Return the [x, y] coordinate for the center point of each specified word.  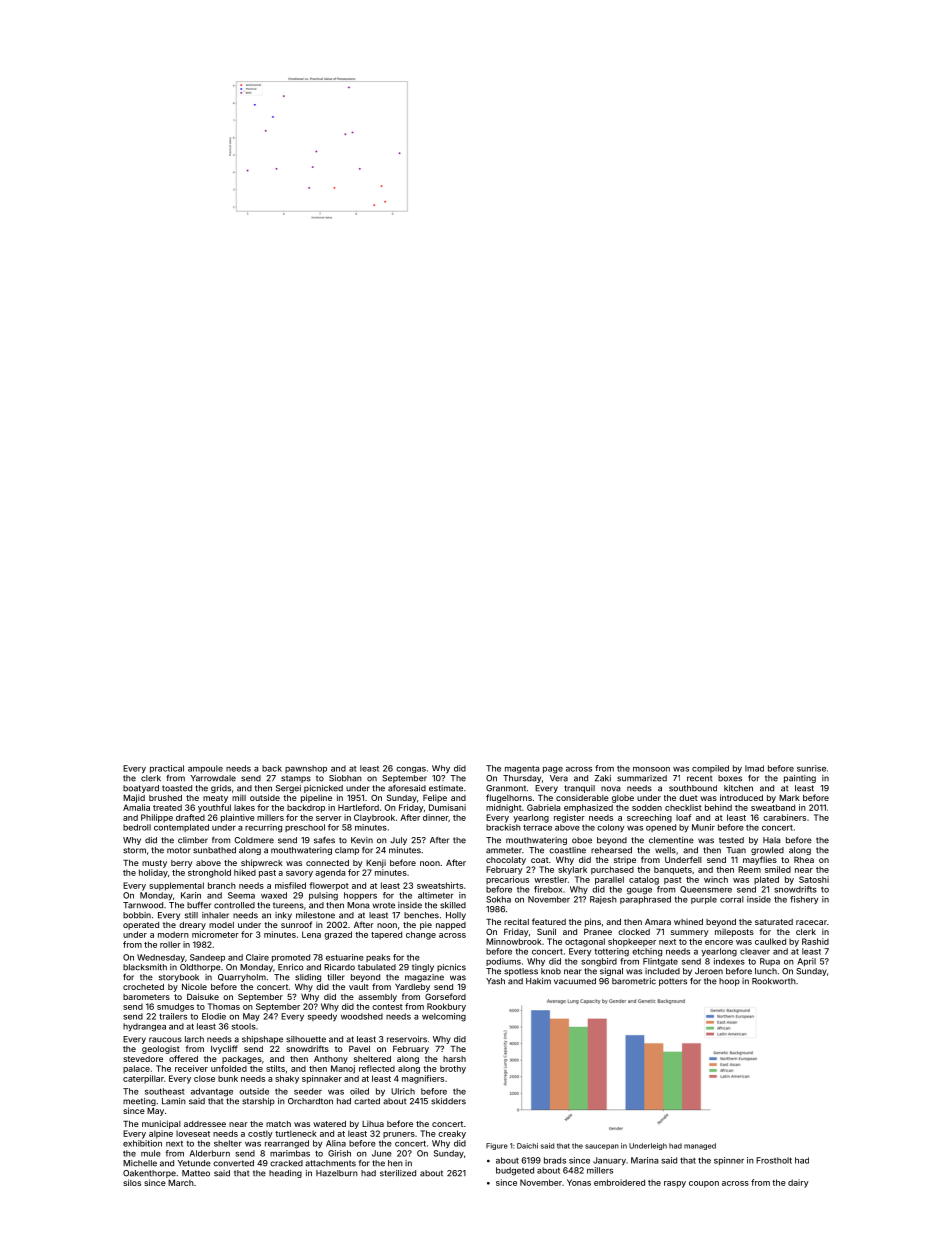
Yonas [579, 1182]
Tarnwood [143, 905]
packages [242, 1060]
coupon [704, 1184]
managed [700, 1146]
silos [132, 1182]
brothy [453, 1069]
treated [167, 807]
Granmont [506, 788]
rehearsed [611, 850]
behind [718, 807]
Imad [754, 768]
